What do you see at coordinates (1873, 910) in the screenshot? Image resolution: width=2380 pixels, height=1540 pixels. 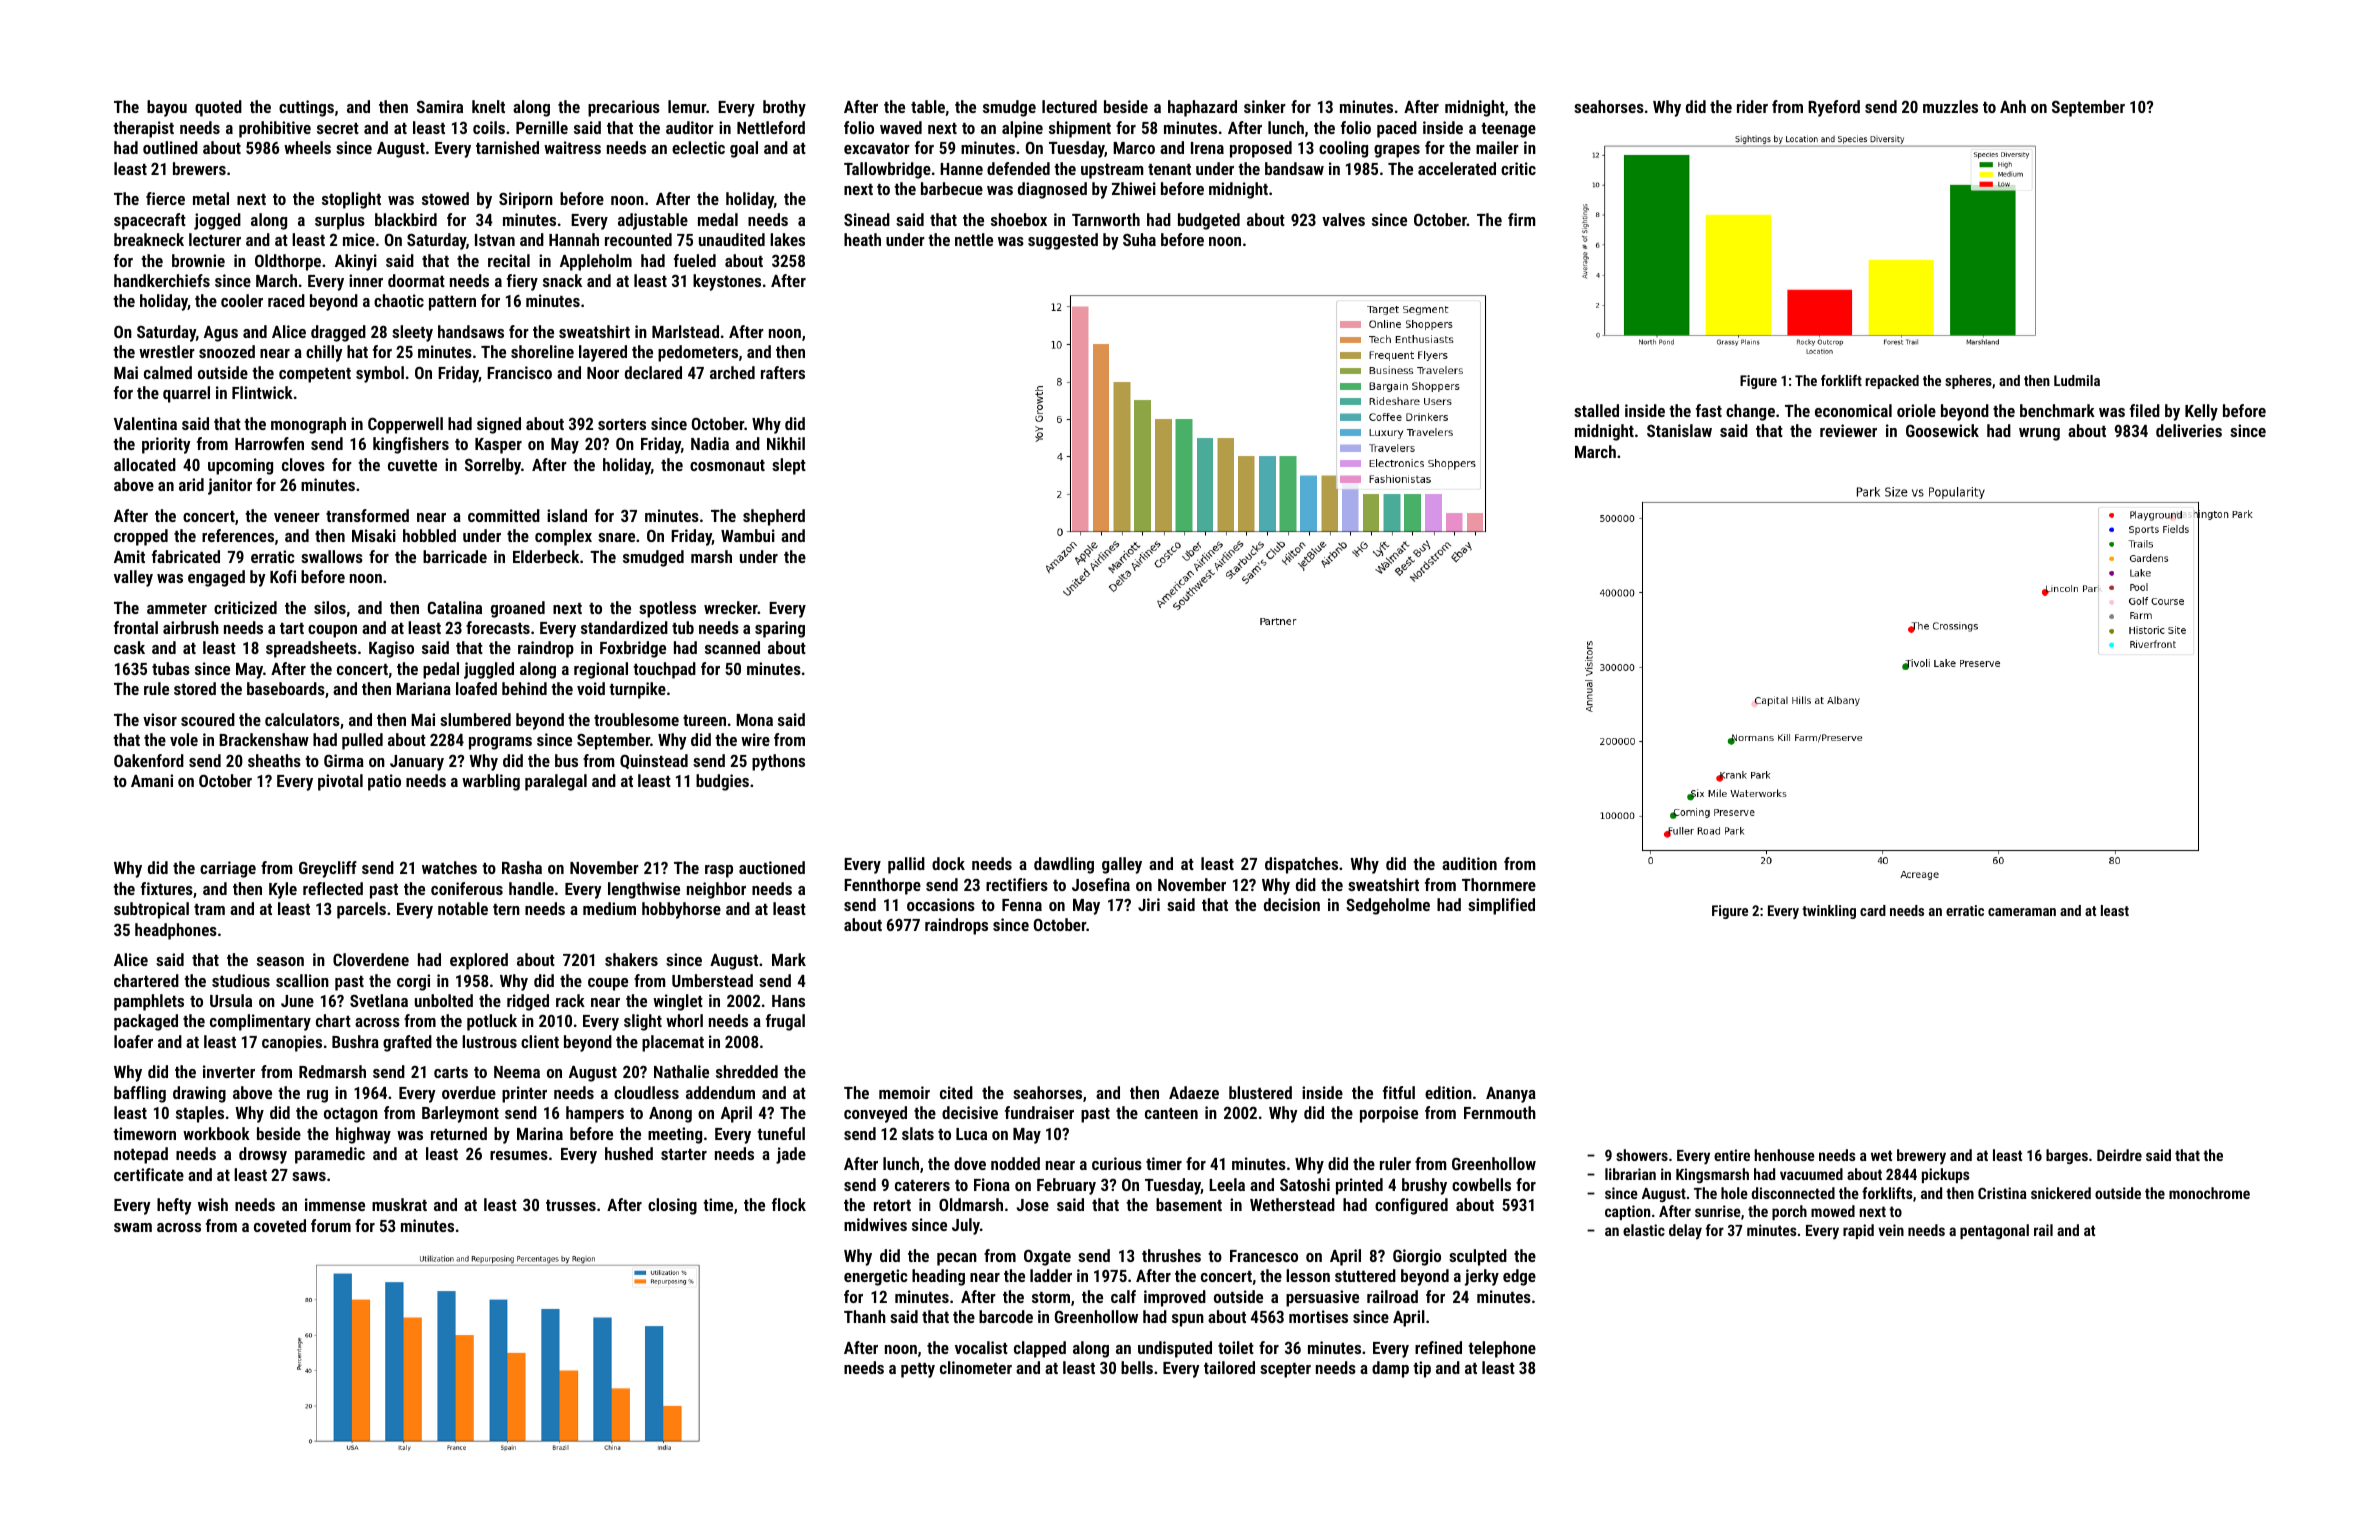 I see `card` at bounding box center [1873, 910].
